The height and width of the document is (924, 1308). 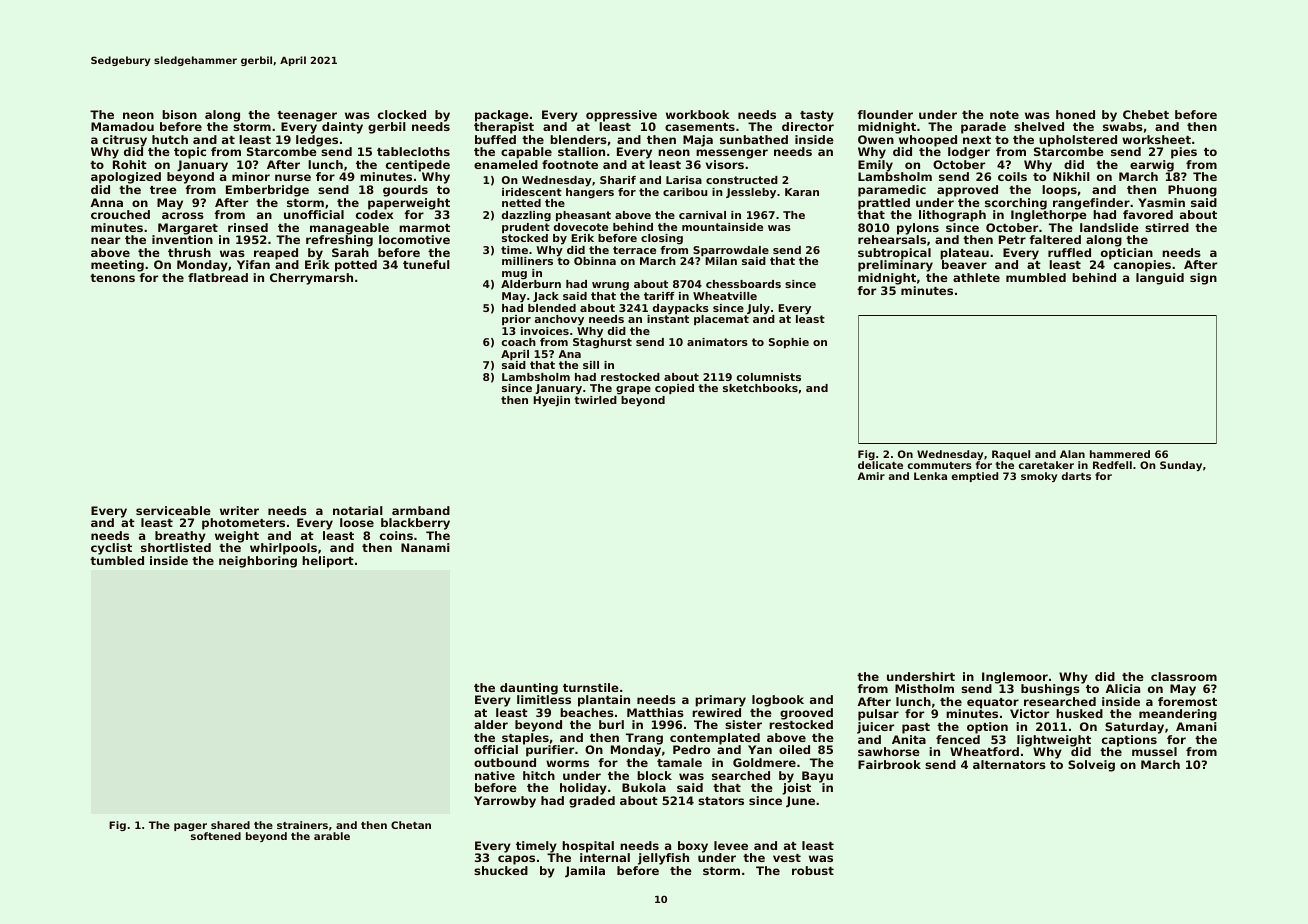 I want to click on Wheatville, so click(x=725, y=296).
